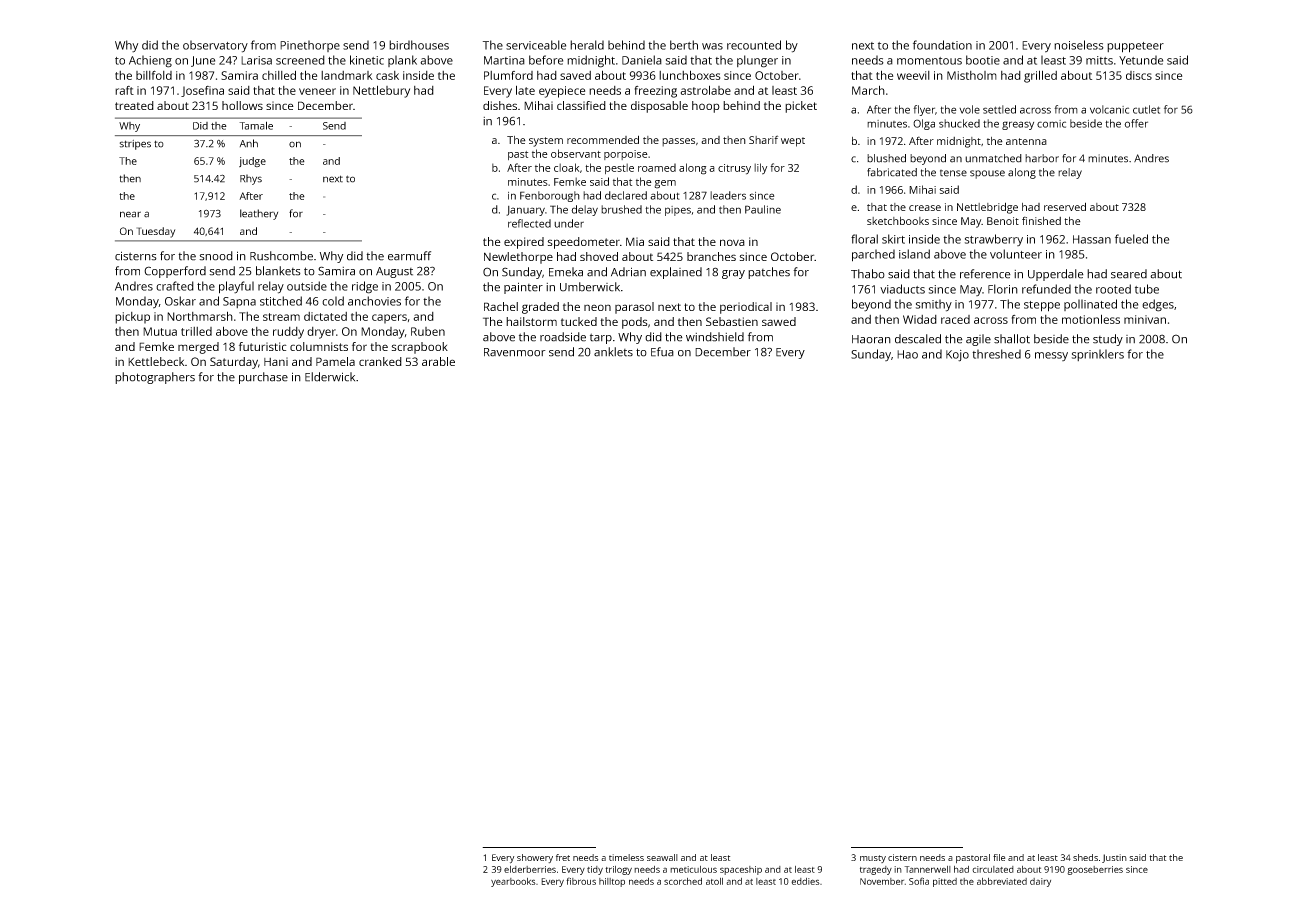 This page has height=924, width=1308. What do you see at coordinates (513, 882) in the page?
I see `yearbooks` at bounding box center [513, 882].
